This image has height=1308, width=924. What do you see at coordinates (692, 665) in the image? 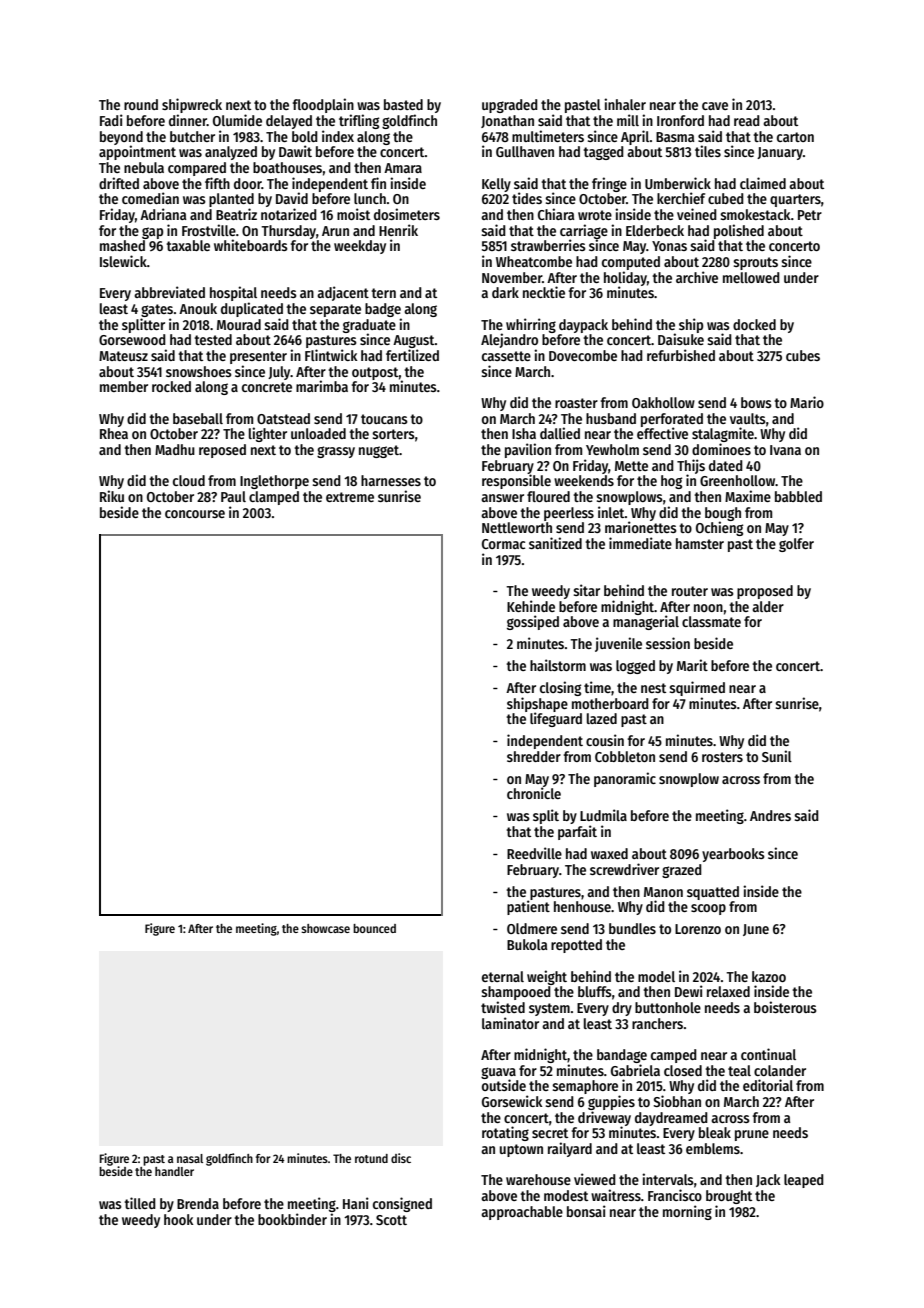
I see `Marit` at bounding box center [692, 665].
